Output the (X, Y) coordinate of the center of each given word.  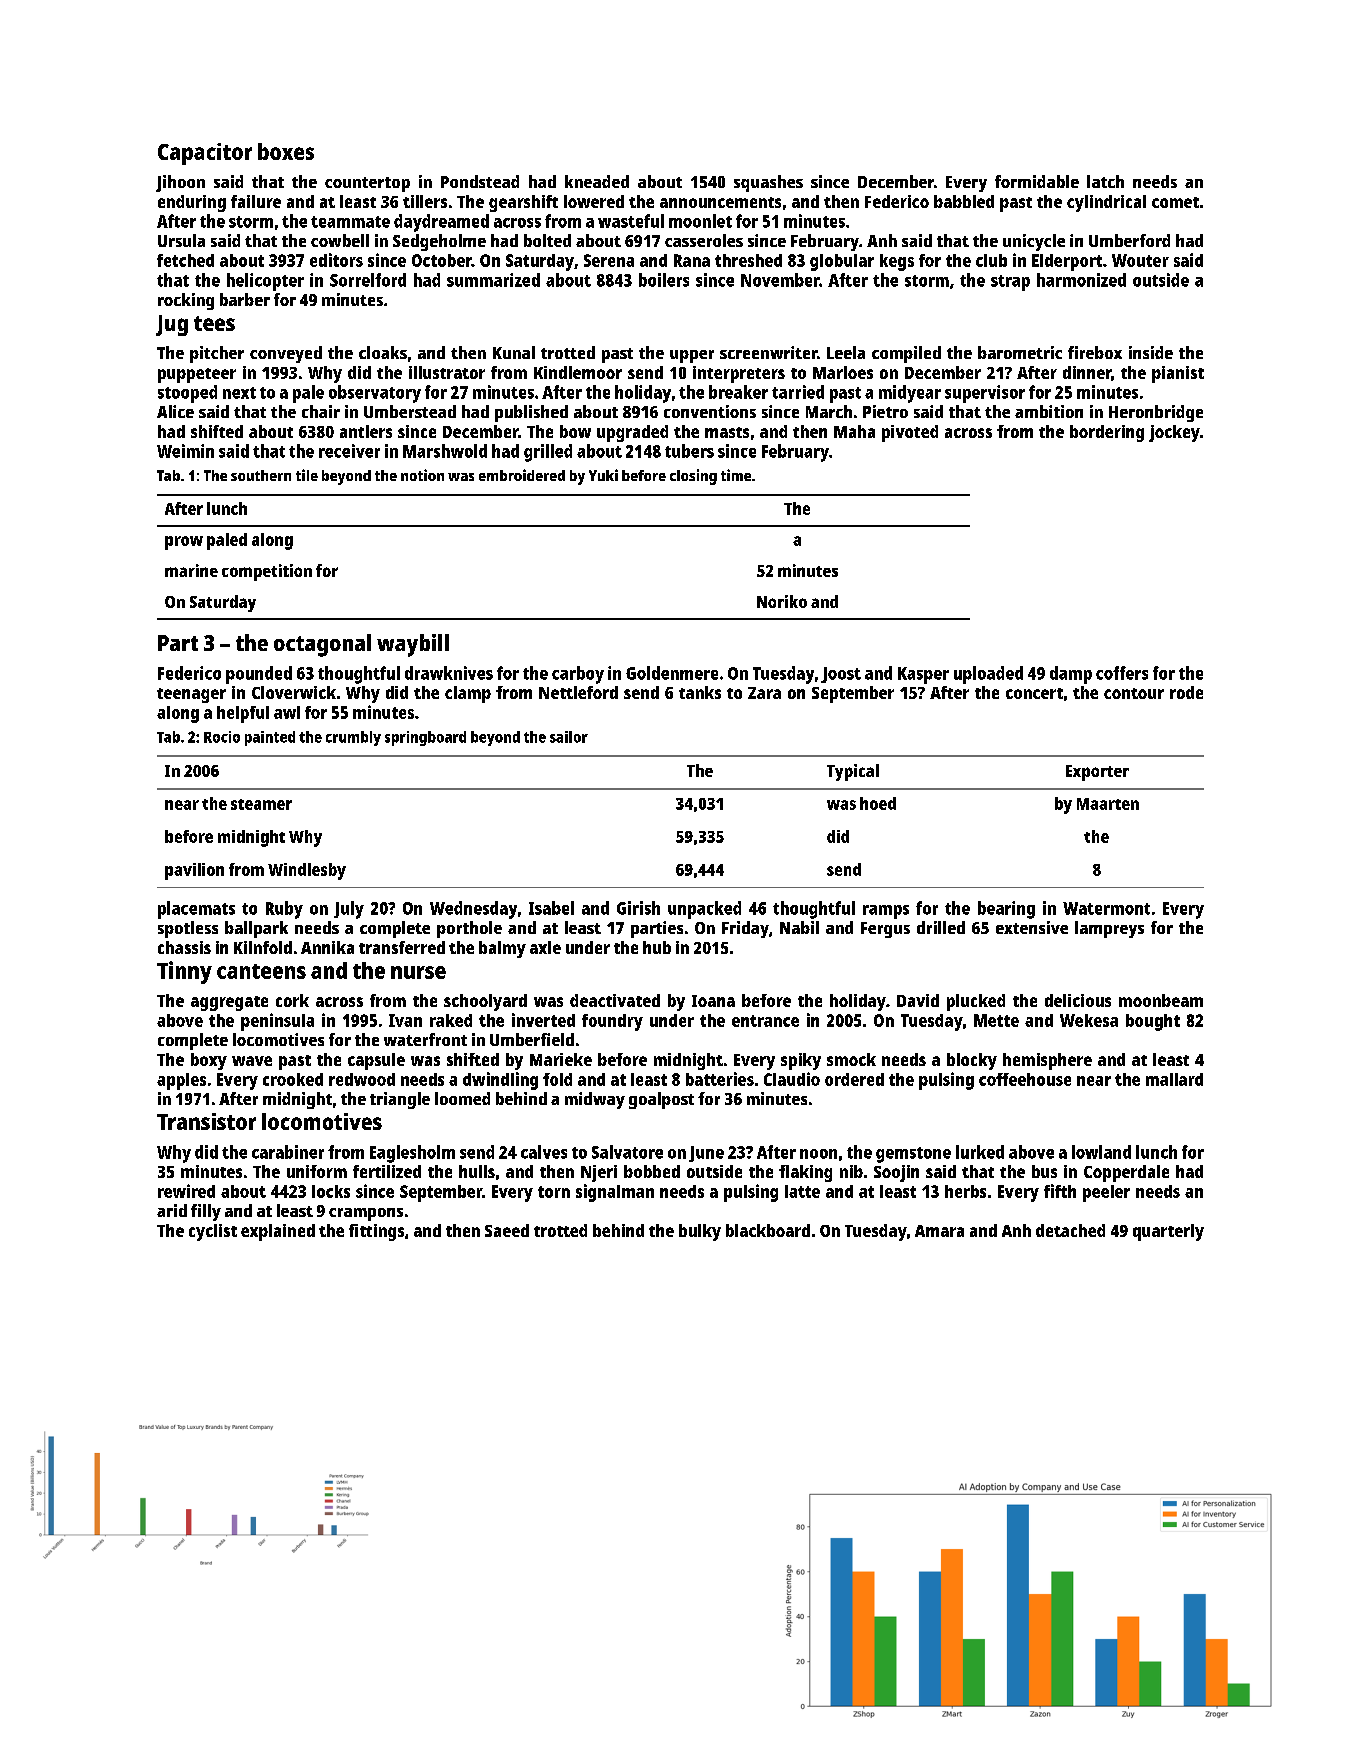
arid (172, 1210)
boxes (286, 151)
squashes (768, 183)
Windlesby (307, 871)
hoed (878, 803)
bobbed (652, 1171)
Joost (841, 675)
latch (1105, 181)
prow (184, 543)
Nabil (799, 927)
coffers (1122, 673)
